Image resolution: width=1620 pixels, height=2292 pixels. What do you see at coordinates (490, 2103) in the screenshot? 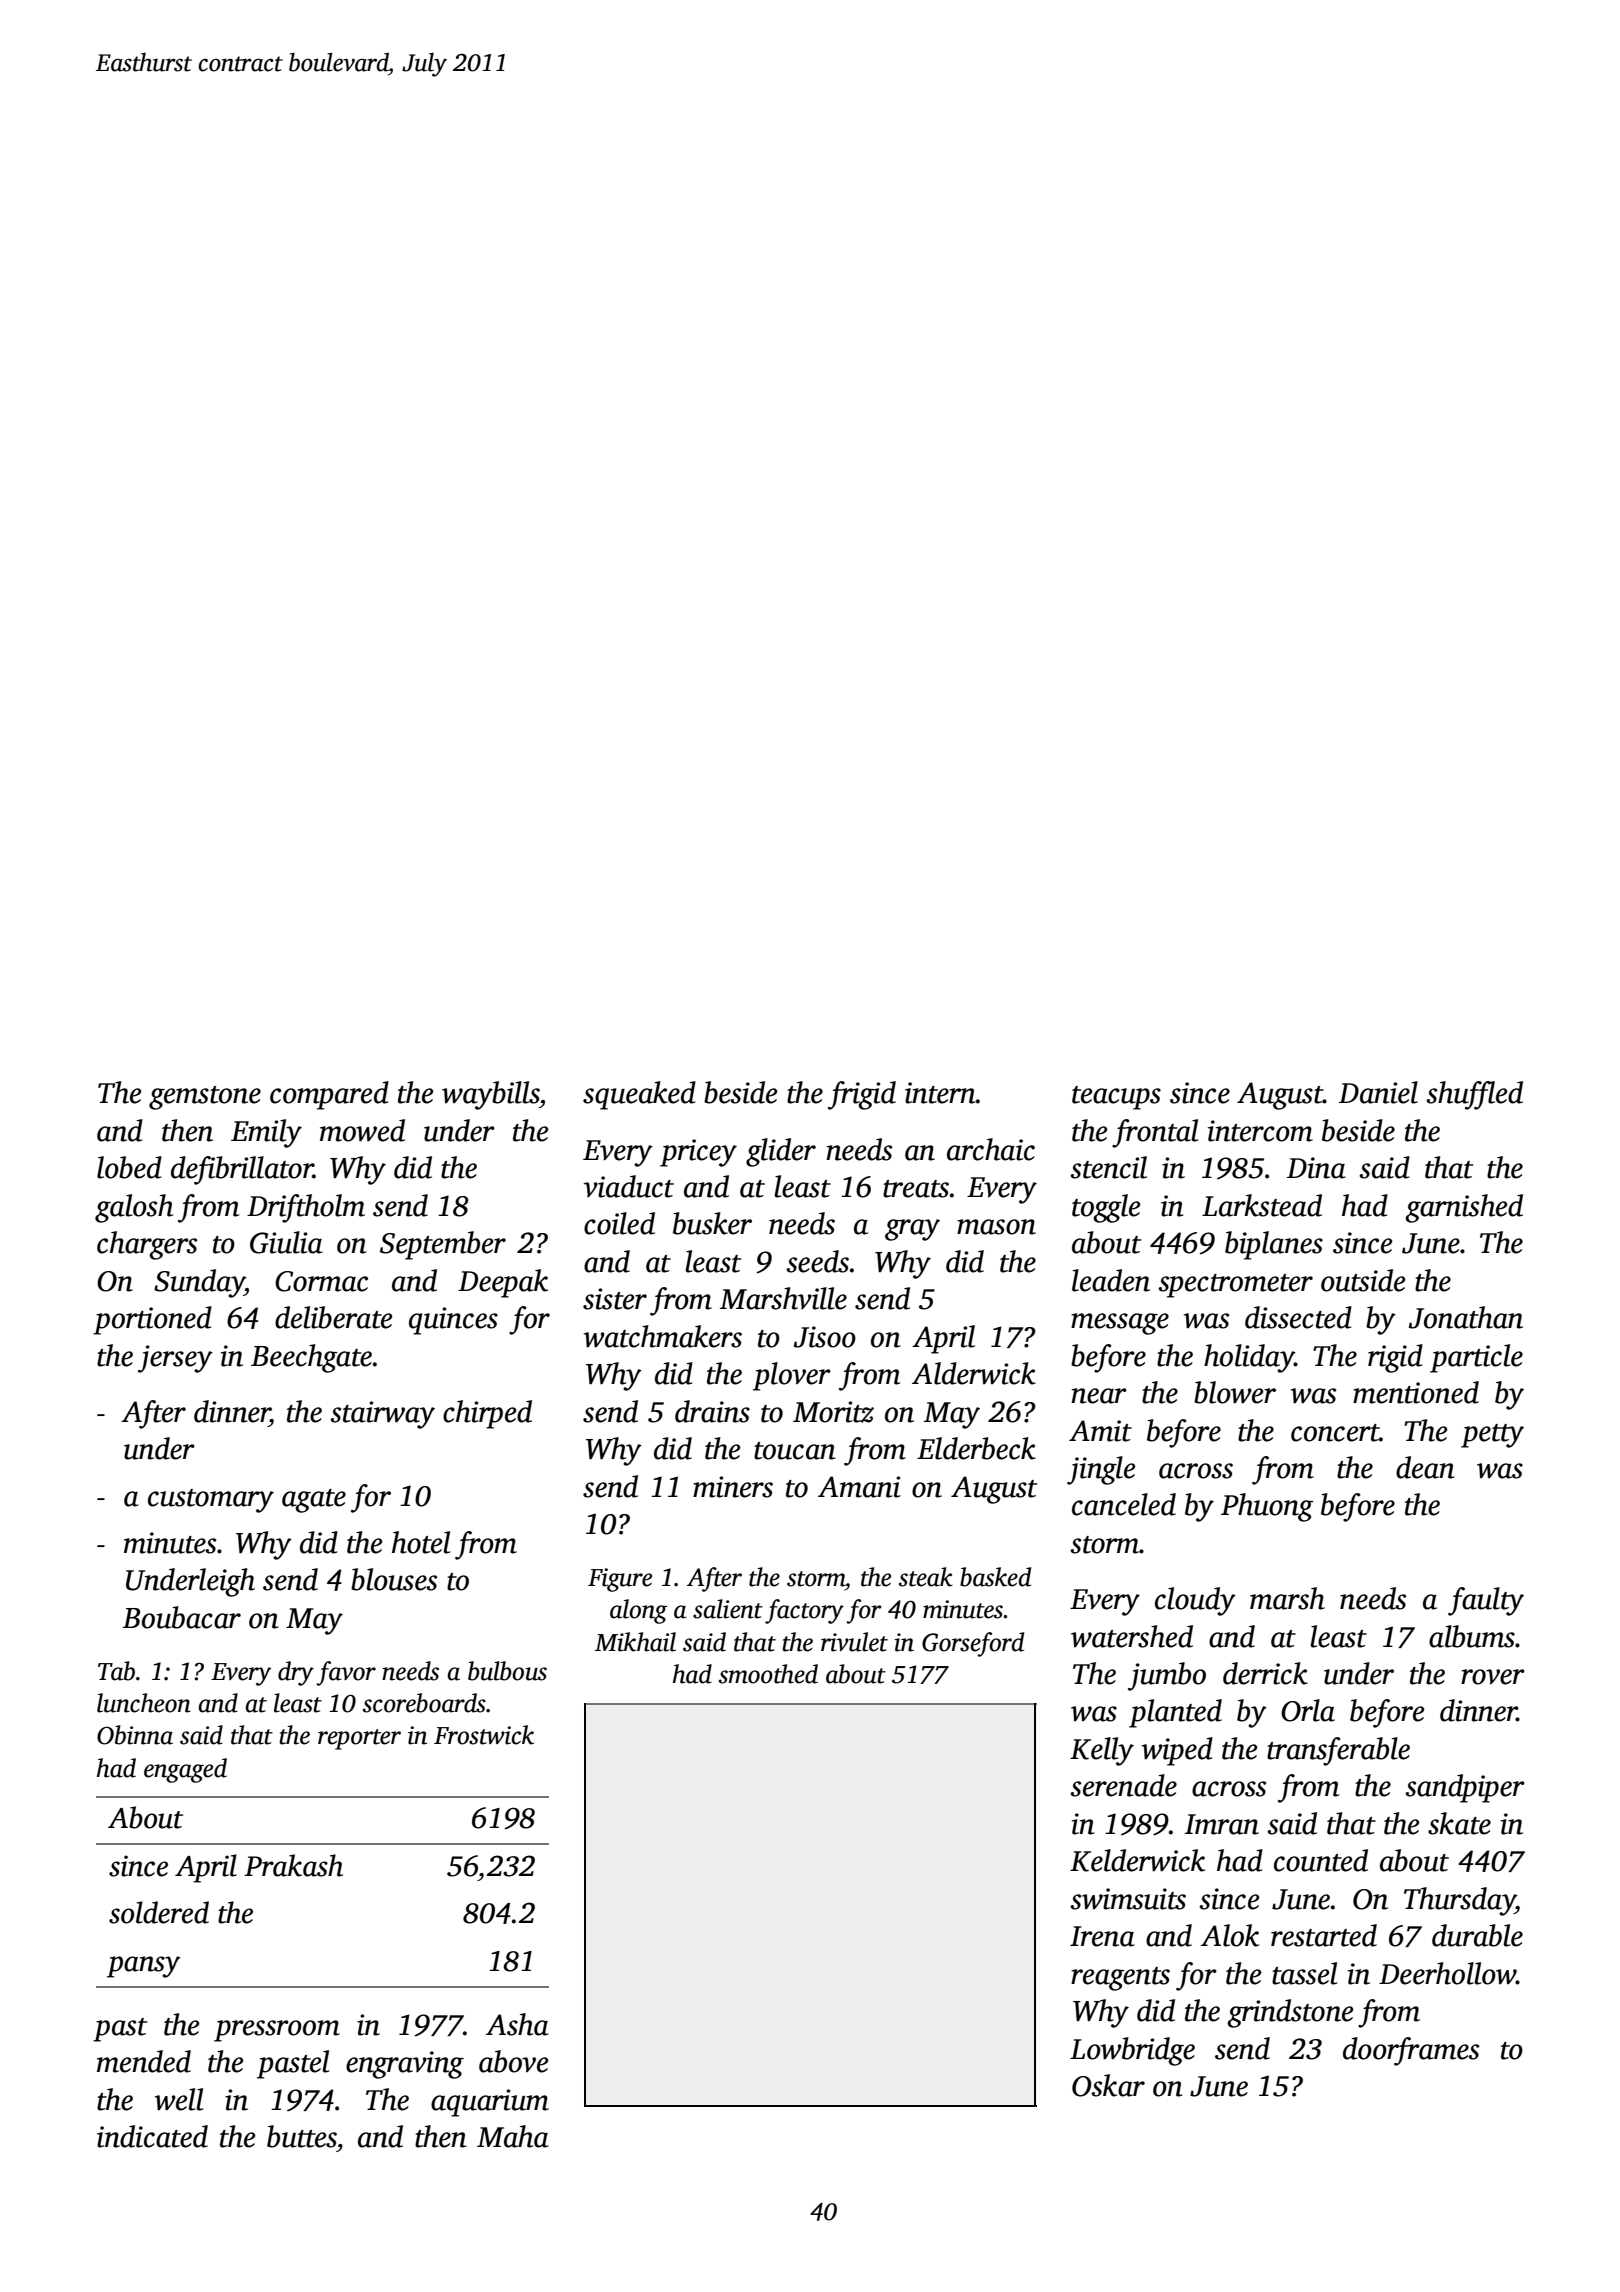
I see `aquarium` at bounding box center [490, 2103].
